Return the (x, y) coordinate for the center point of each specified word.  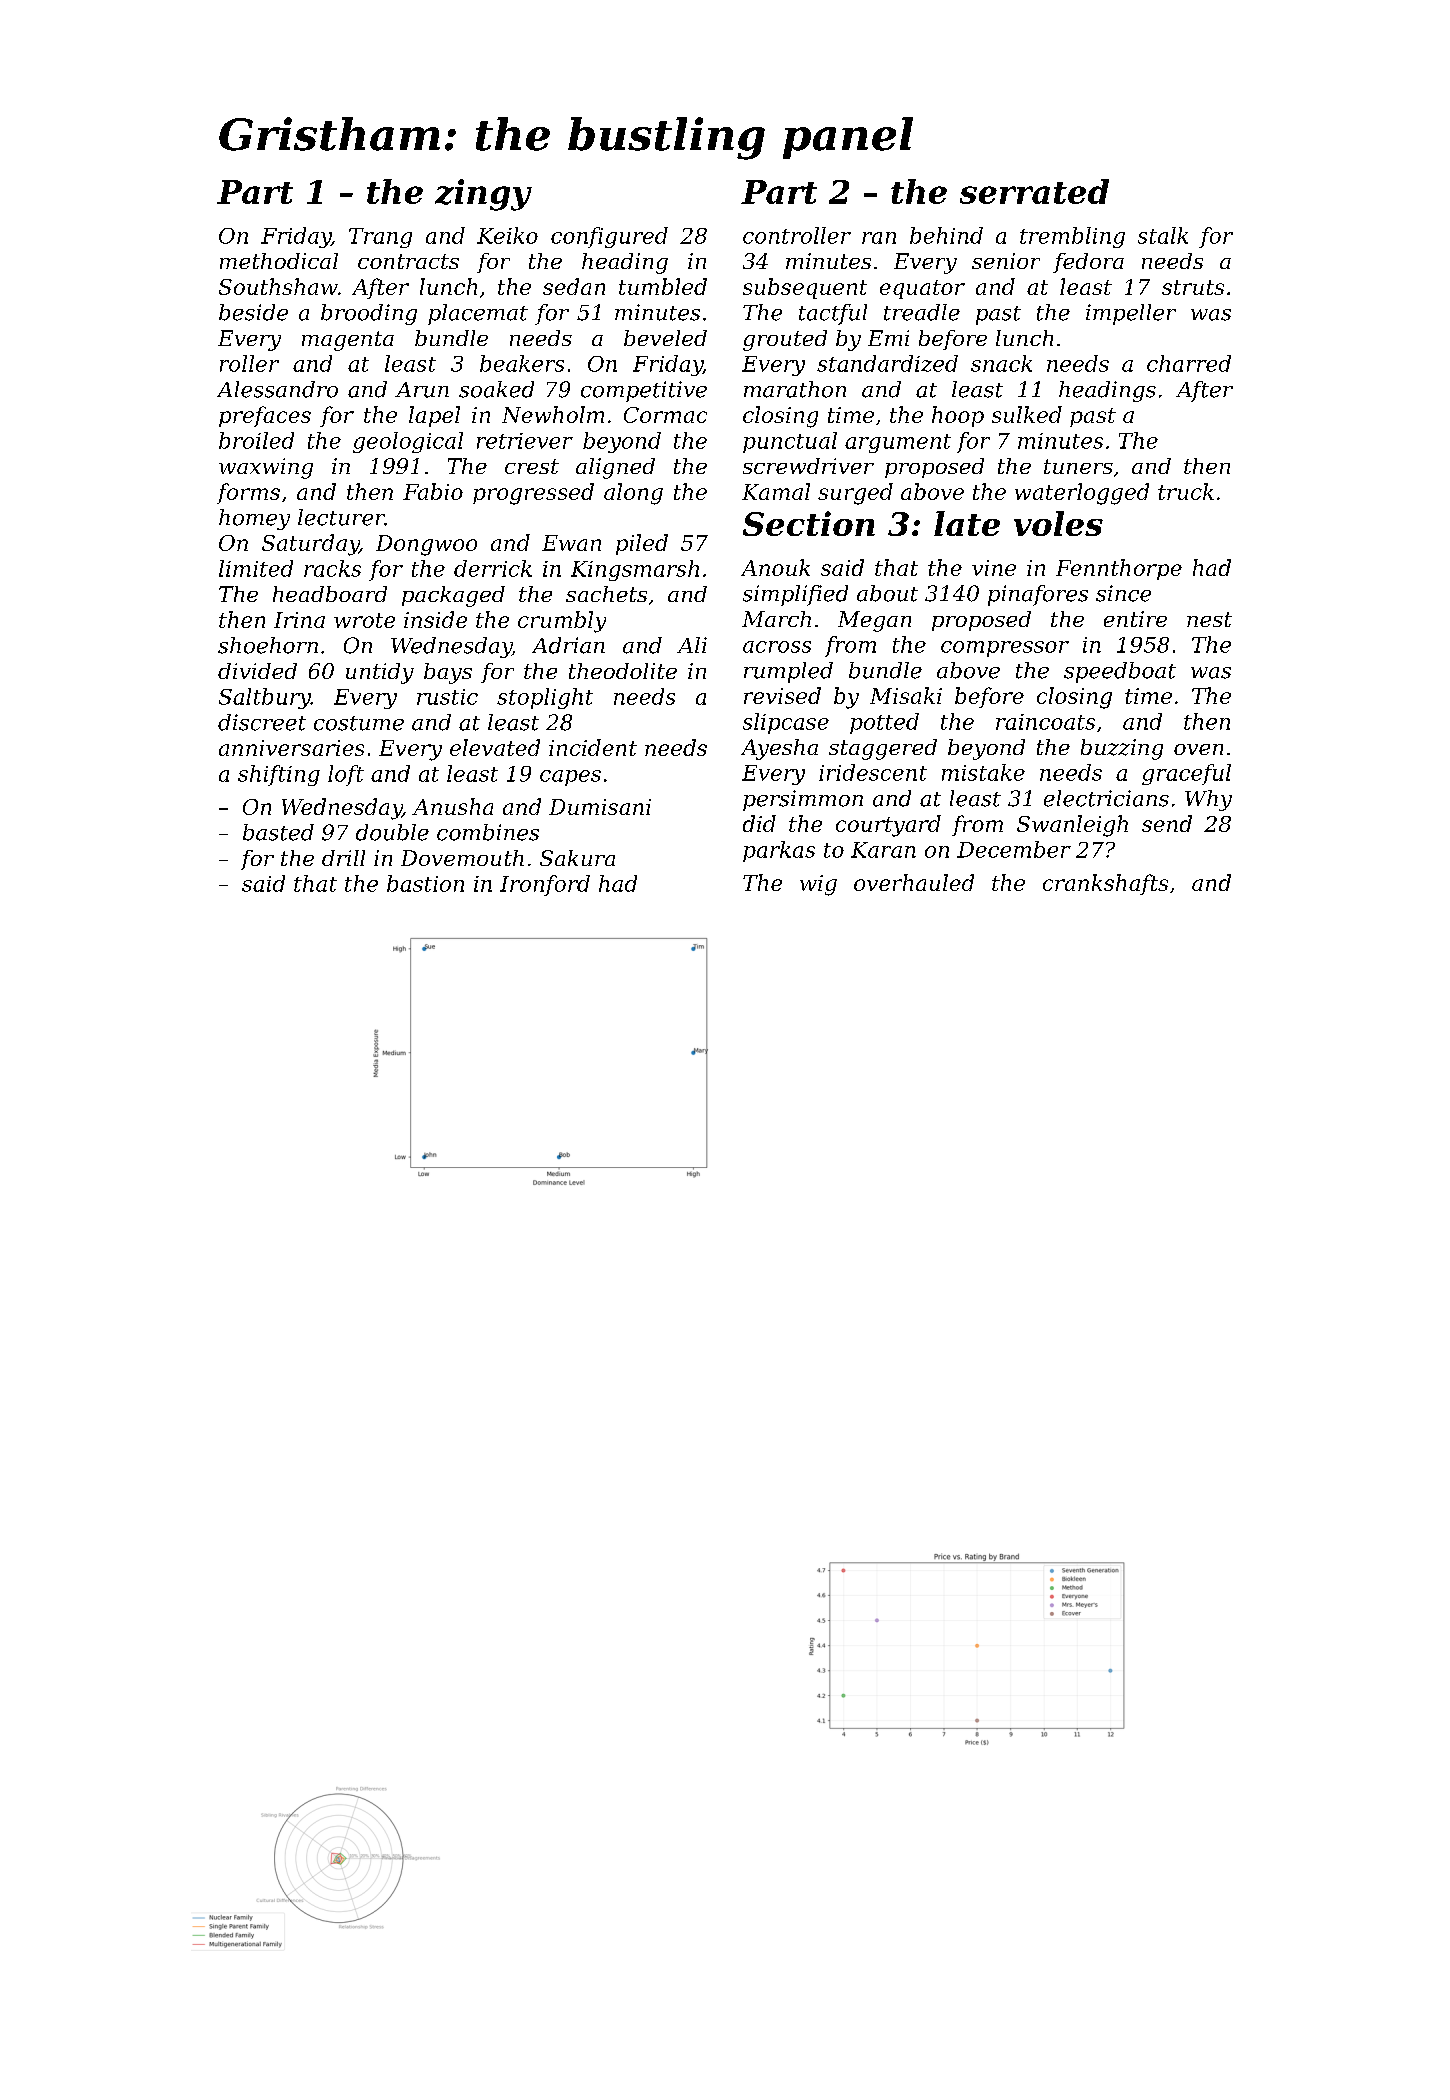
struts (1193, 287)
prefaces (265, 416)
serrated (1034, 191)
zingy (483, 195)
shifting (279, 775)
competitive (644, 391)
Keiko (507, 235)
